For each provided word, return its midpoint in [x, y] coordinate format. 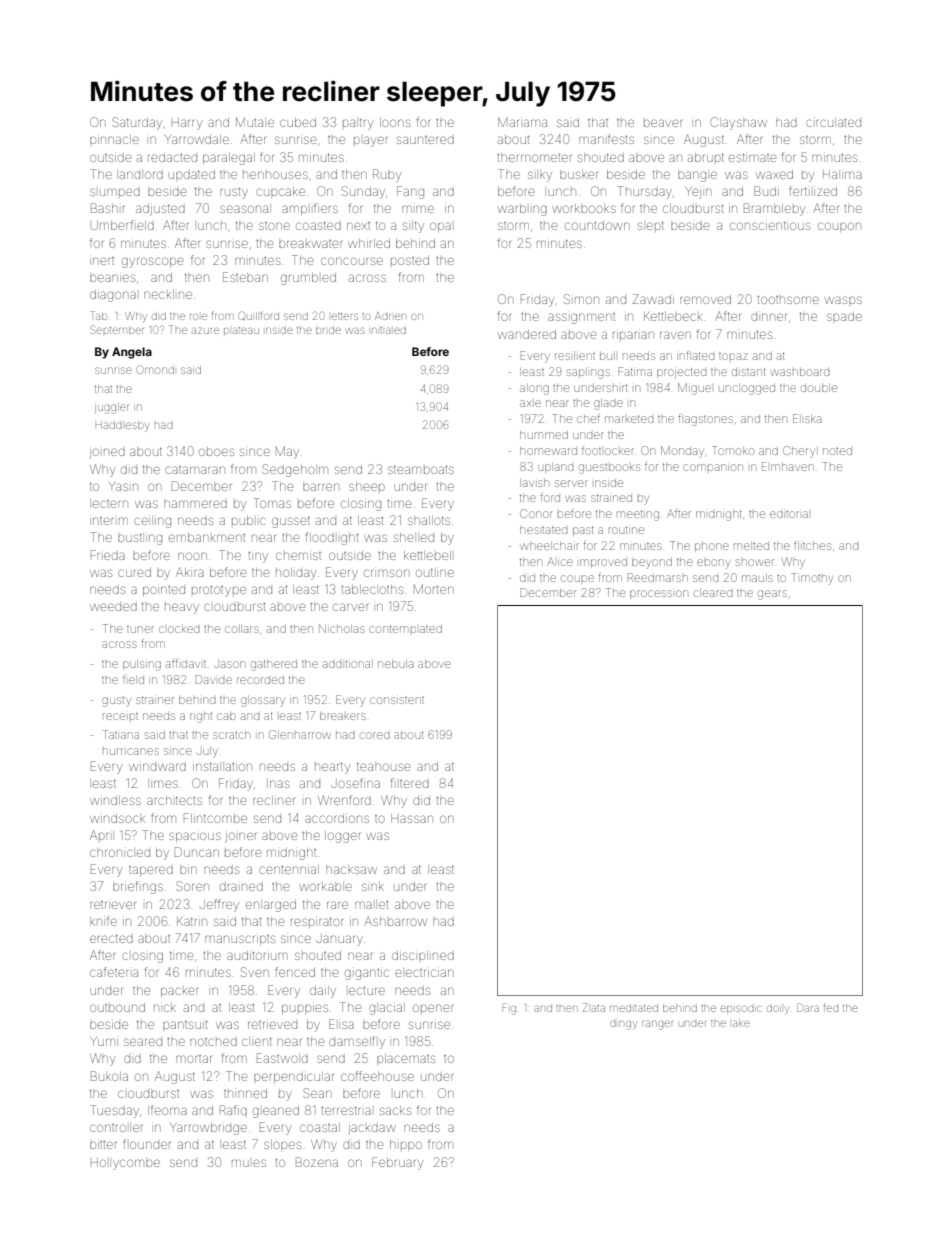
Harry [187, 124]
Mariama [522, 122]
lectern [110, 504]
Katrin [192, 921]
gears [772, 595]
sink [373, 886]
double [819, 388]
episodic [741, 1009]
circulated [833, 123]
